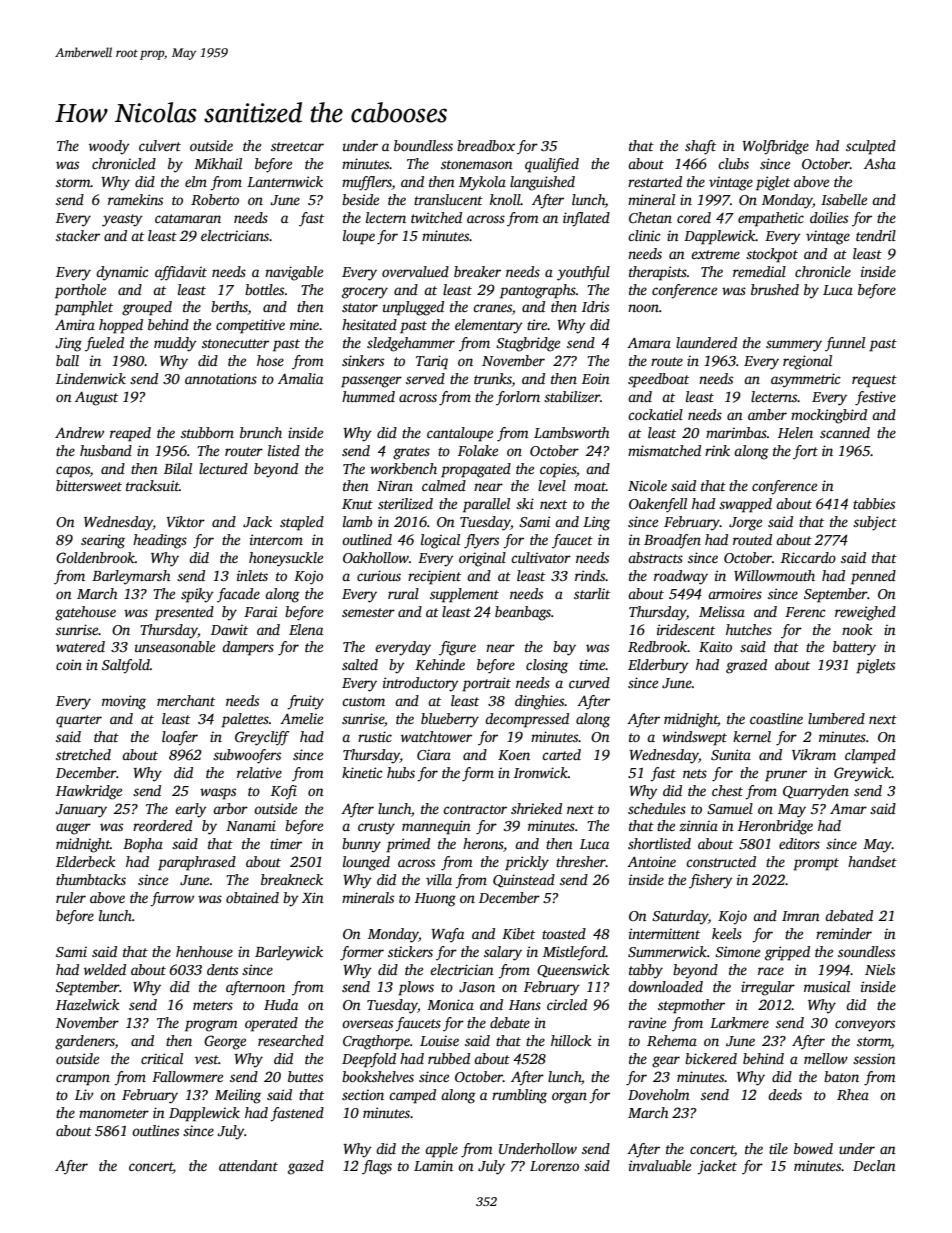 The height and width of the image is (1233, 952). I want to click on clamped, so click(870, 756).
